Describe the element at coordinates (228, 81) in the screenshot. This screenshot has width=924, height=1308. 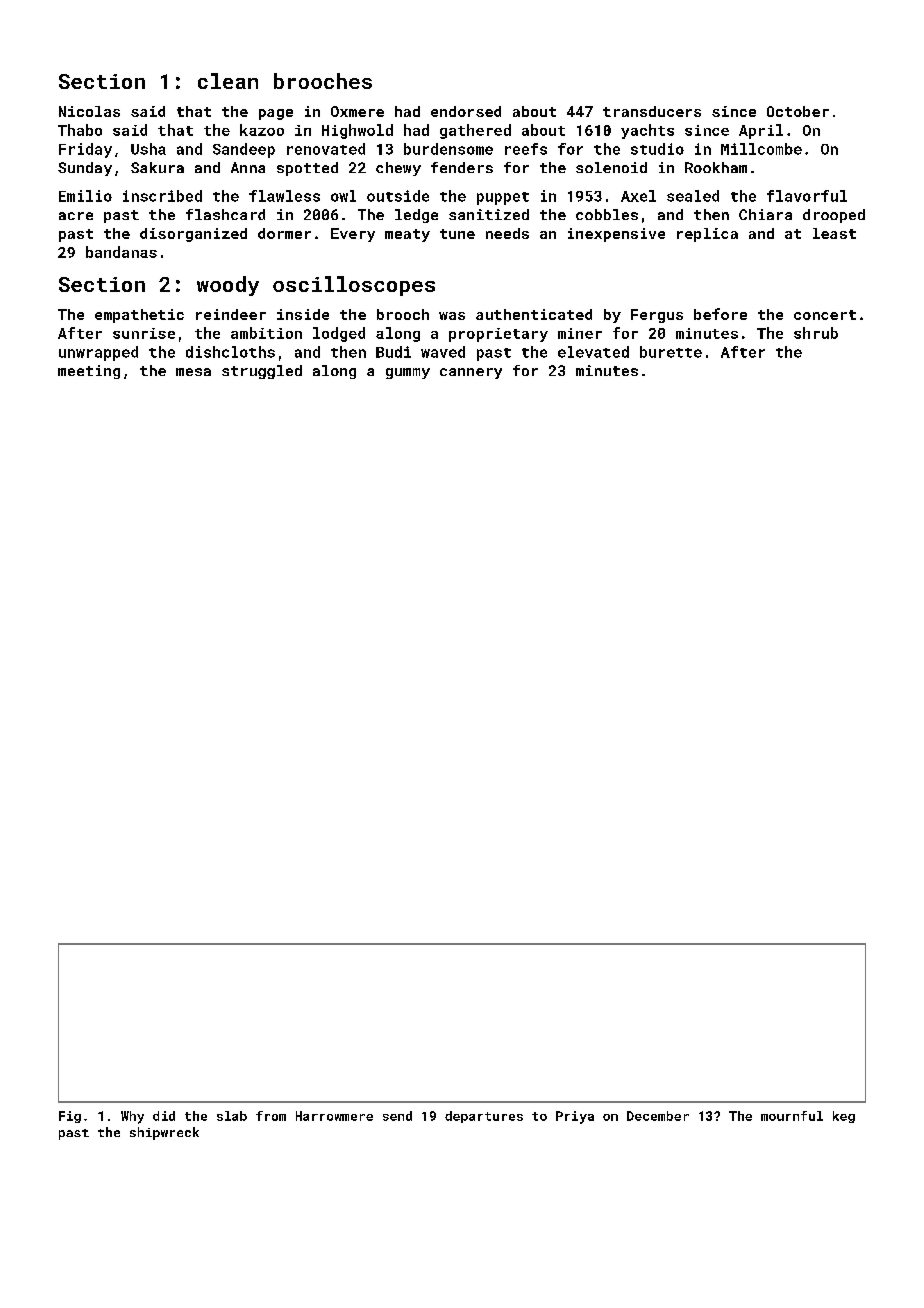
I see `clean` at that location.
